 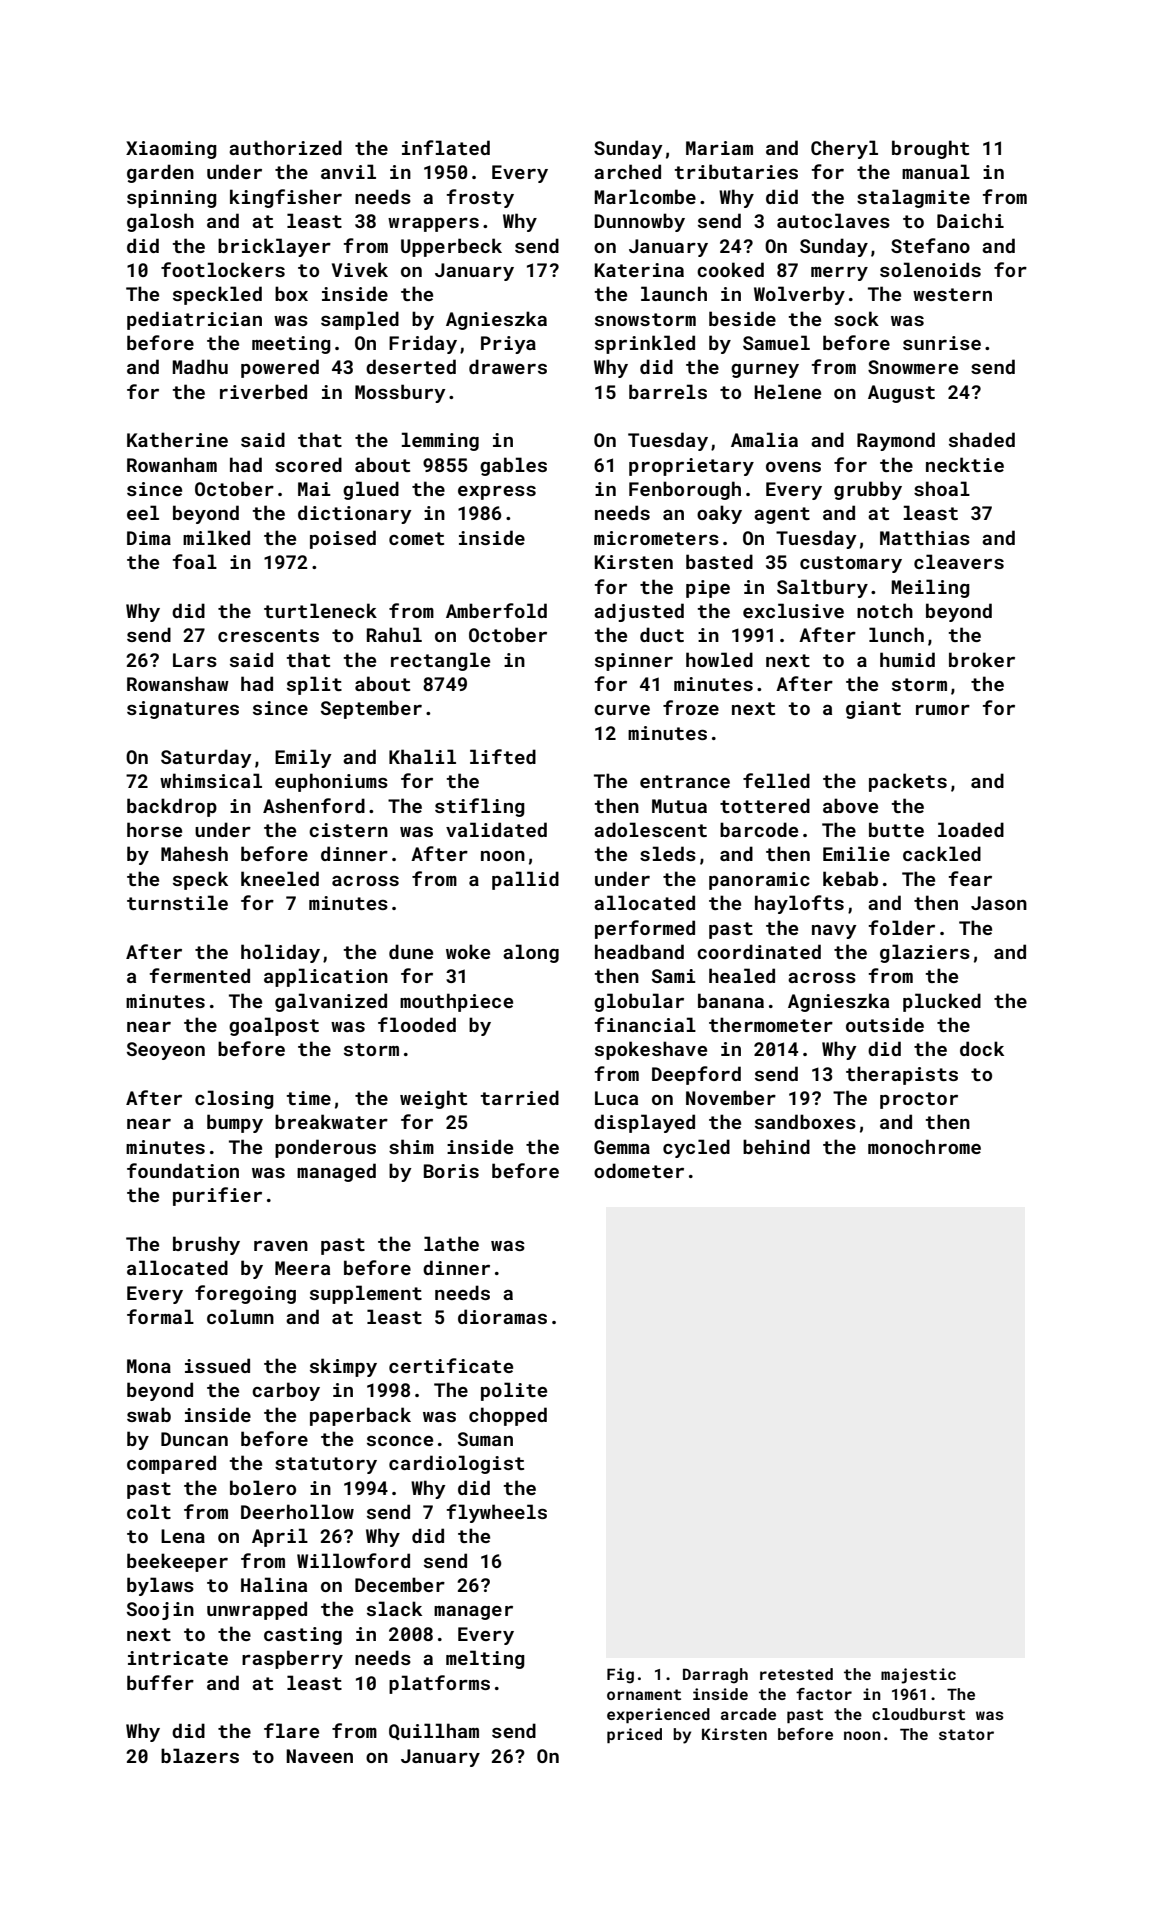 I want to click on majestic, so click(x=918, y=1676).
